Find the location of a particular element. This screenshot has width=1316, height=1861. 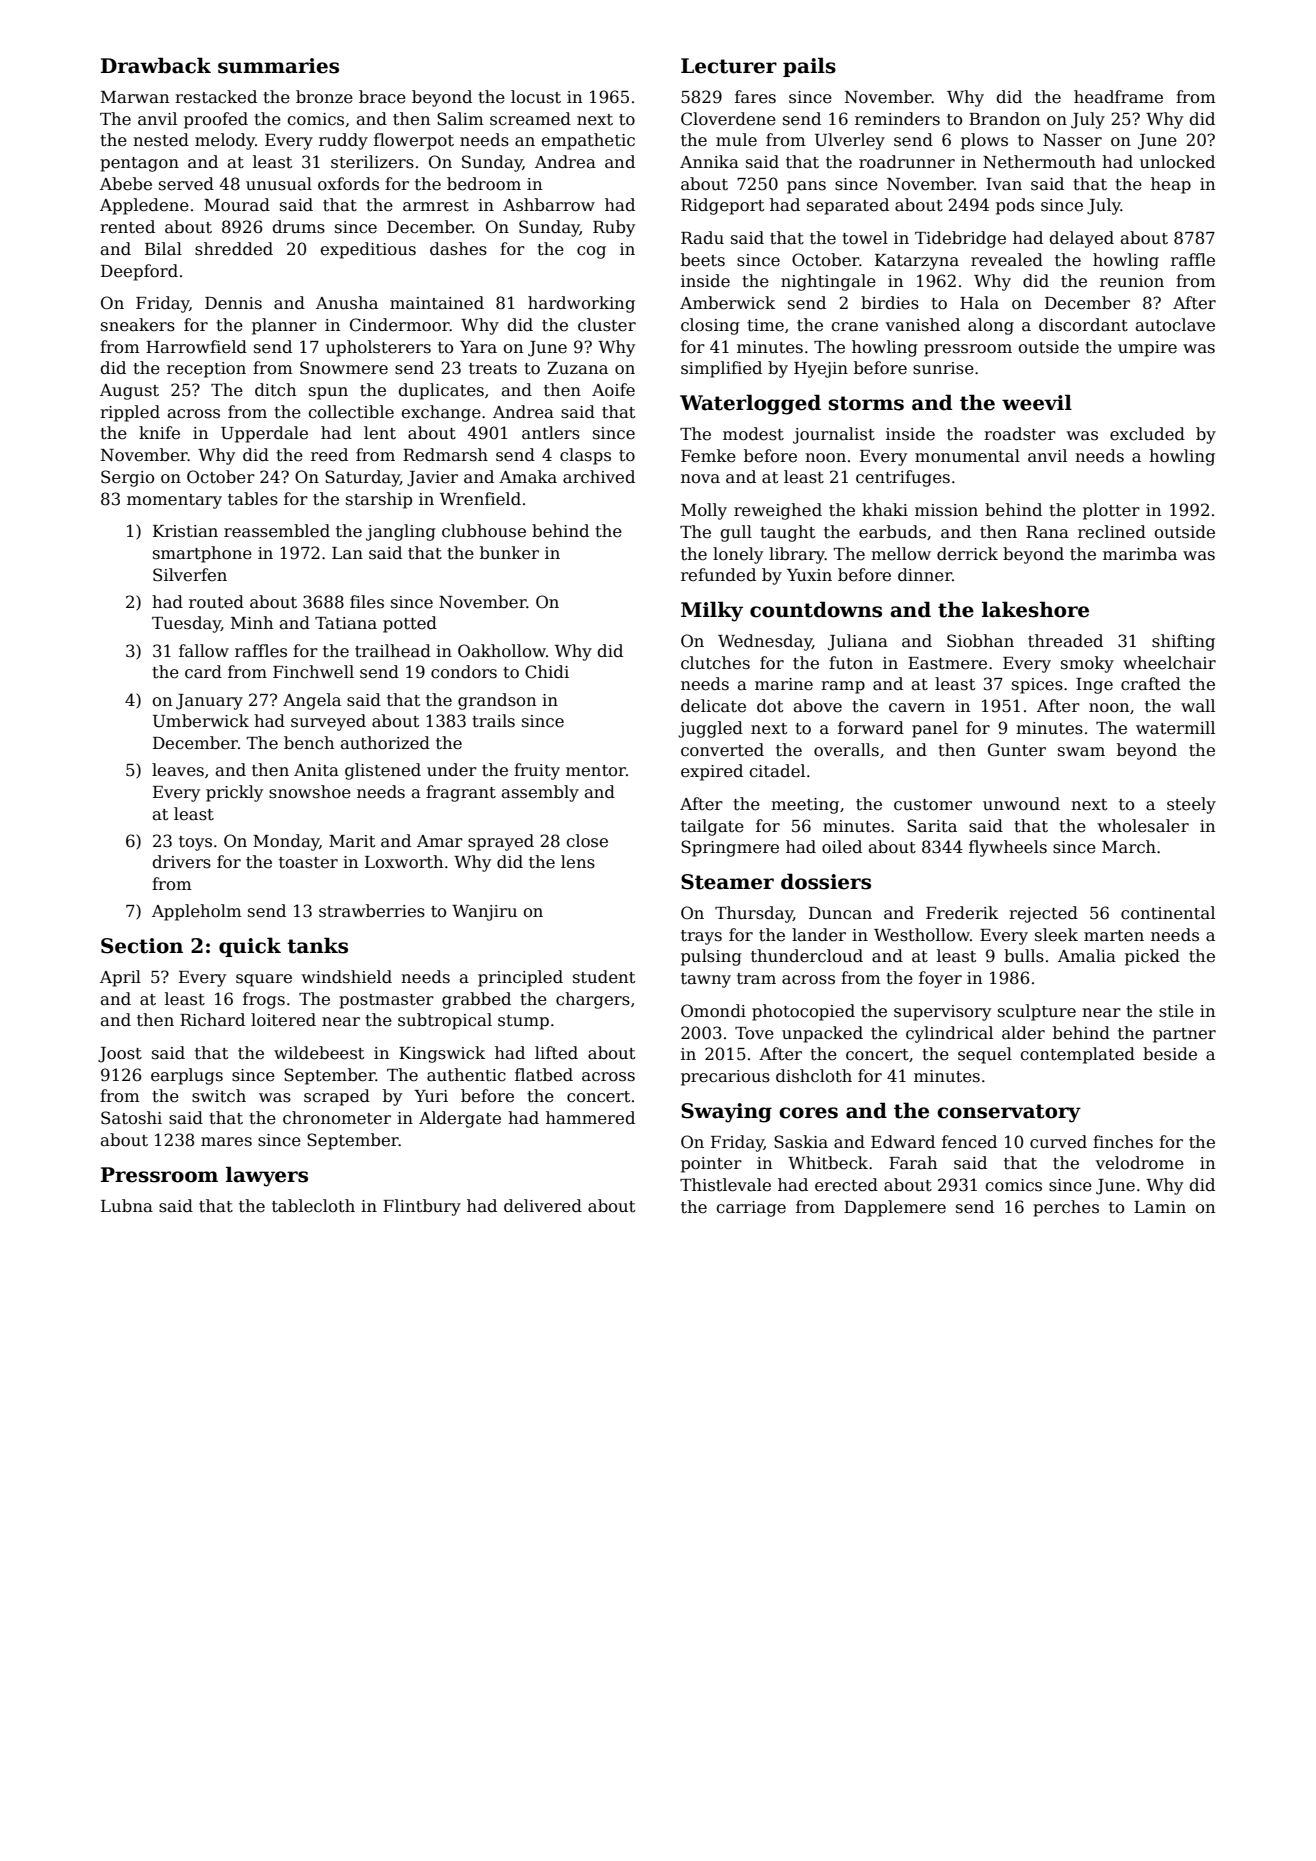

mares is located at coordinates (226, 1142).
